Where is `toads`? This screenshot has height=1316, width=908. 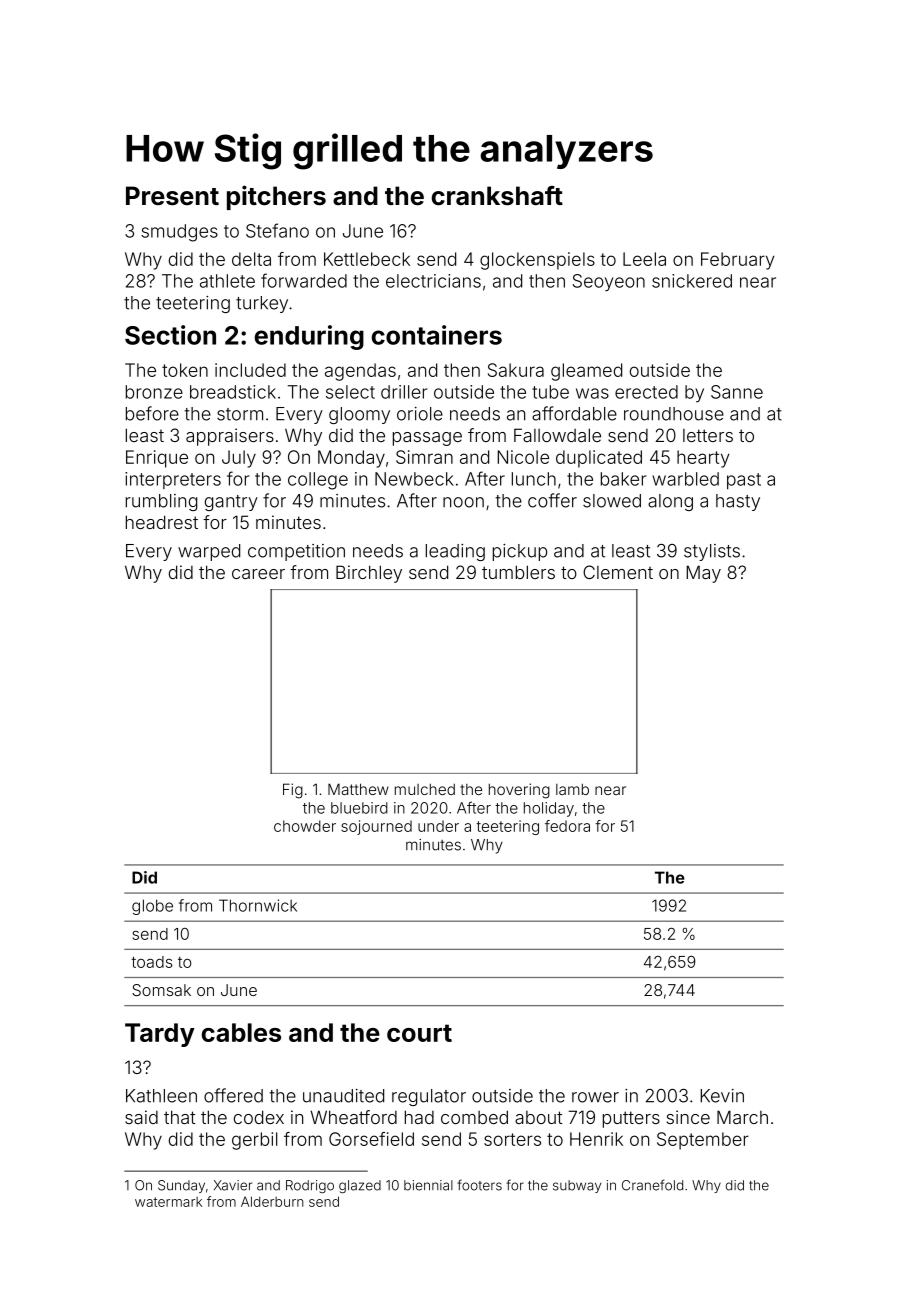
toads is located at coordinates (151, 962).
